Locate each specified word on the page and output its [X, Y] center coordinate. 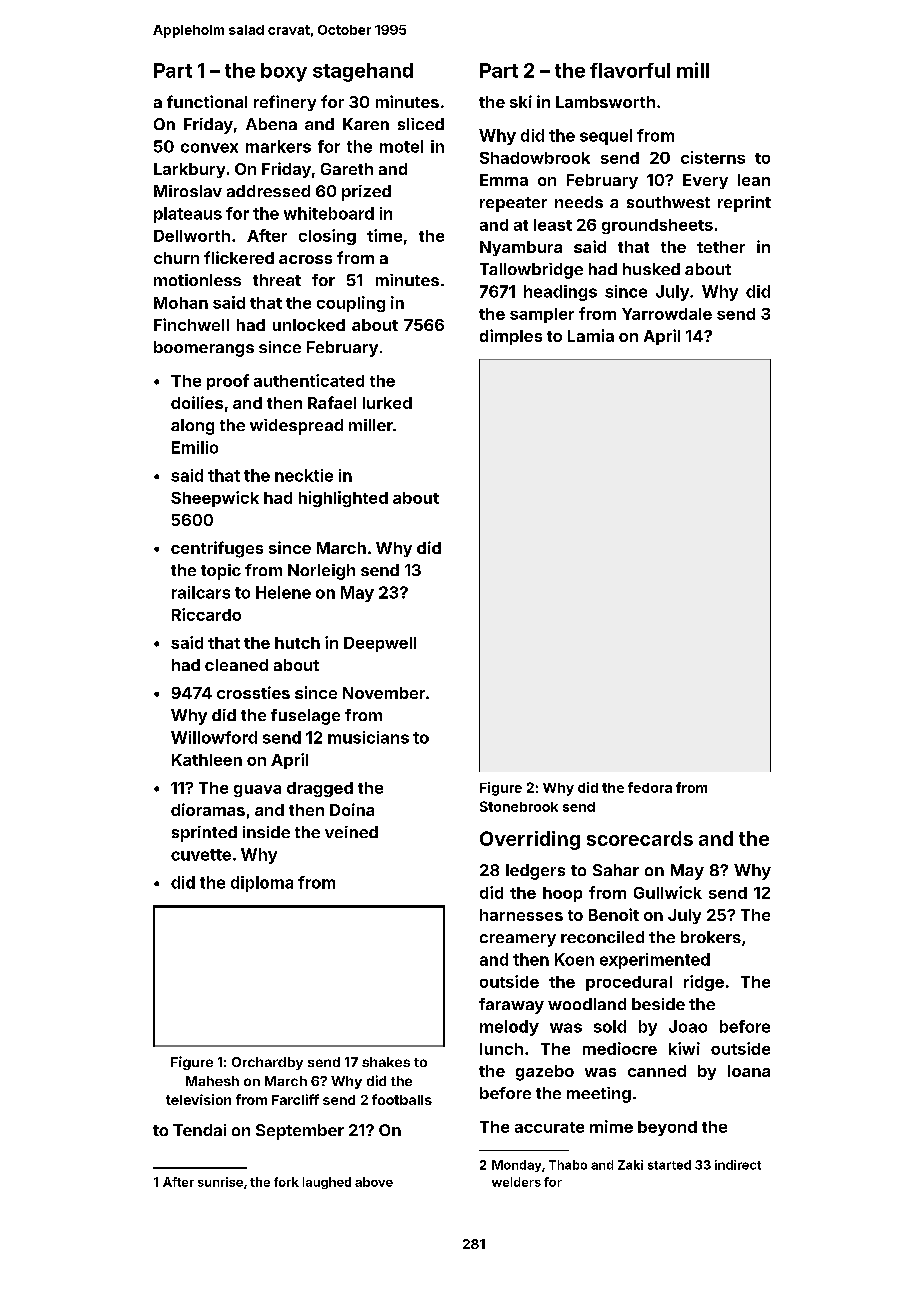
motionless [197, 280]
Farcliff [295, 1099]
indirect [738, 1165]
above [374, 1182]
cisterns [713, 157]
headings [560, 293]
